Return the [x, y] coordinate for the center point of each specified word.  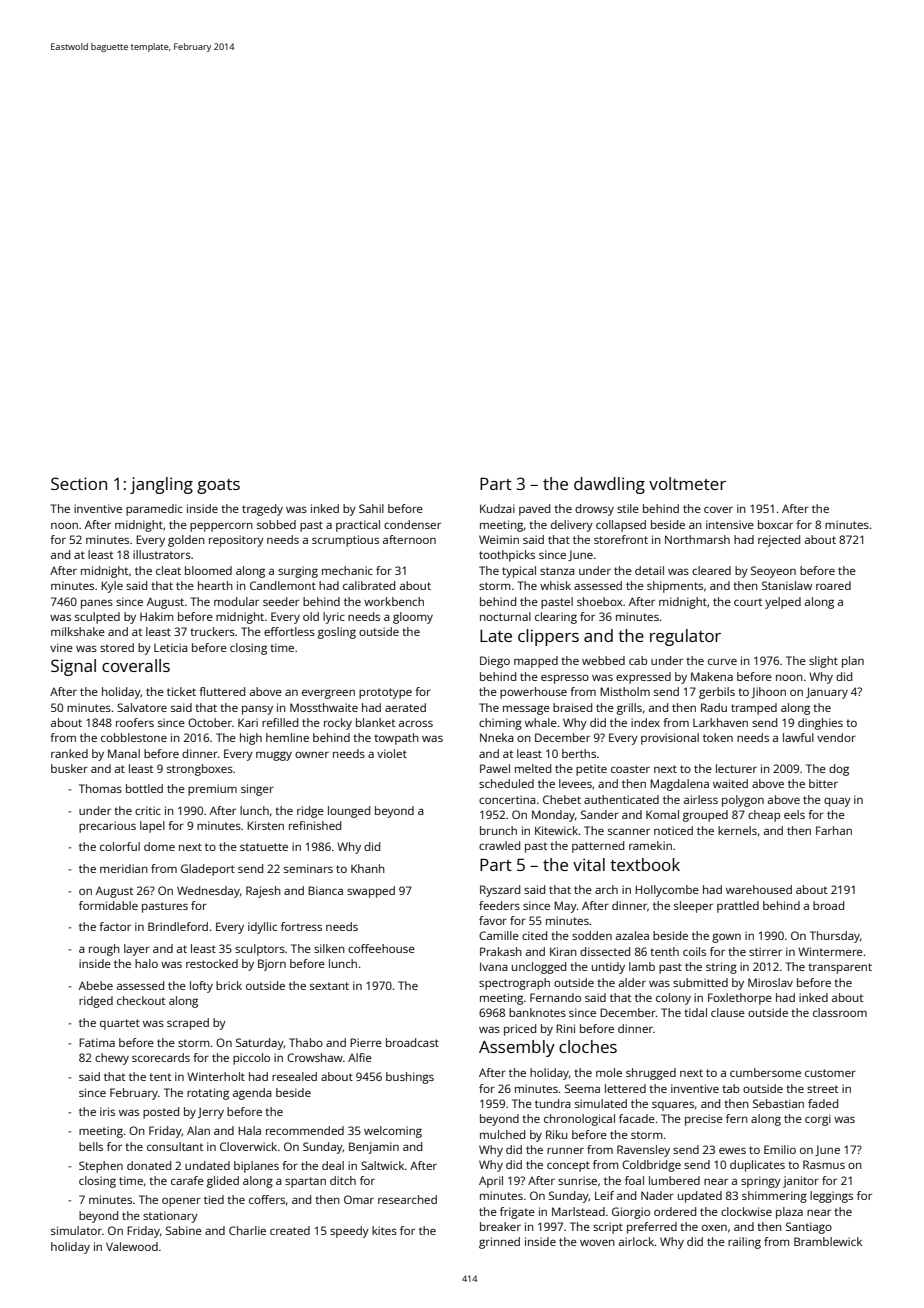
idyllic [262, 928]
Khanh [368, 868]
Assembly [517, 1048]
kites [384, 1230]
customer [830, 1073]
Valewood [132, 1246]
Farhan [834, 830]
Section [79, 483]
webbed [603, 660]
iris [107, 1111]
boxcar [775, 524]
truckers [212, 631]
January [827, 693]
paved [534, 510]
